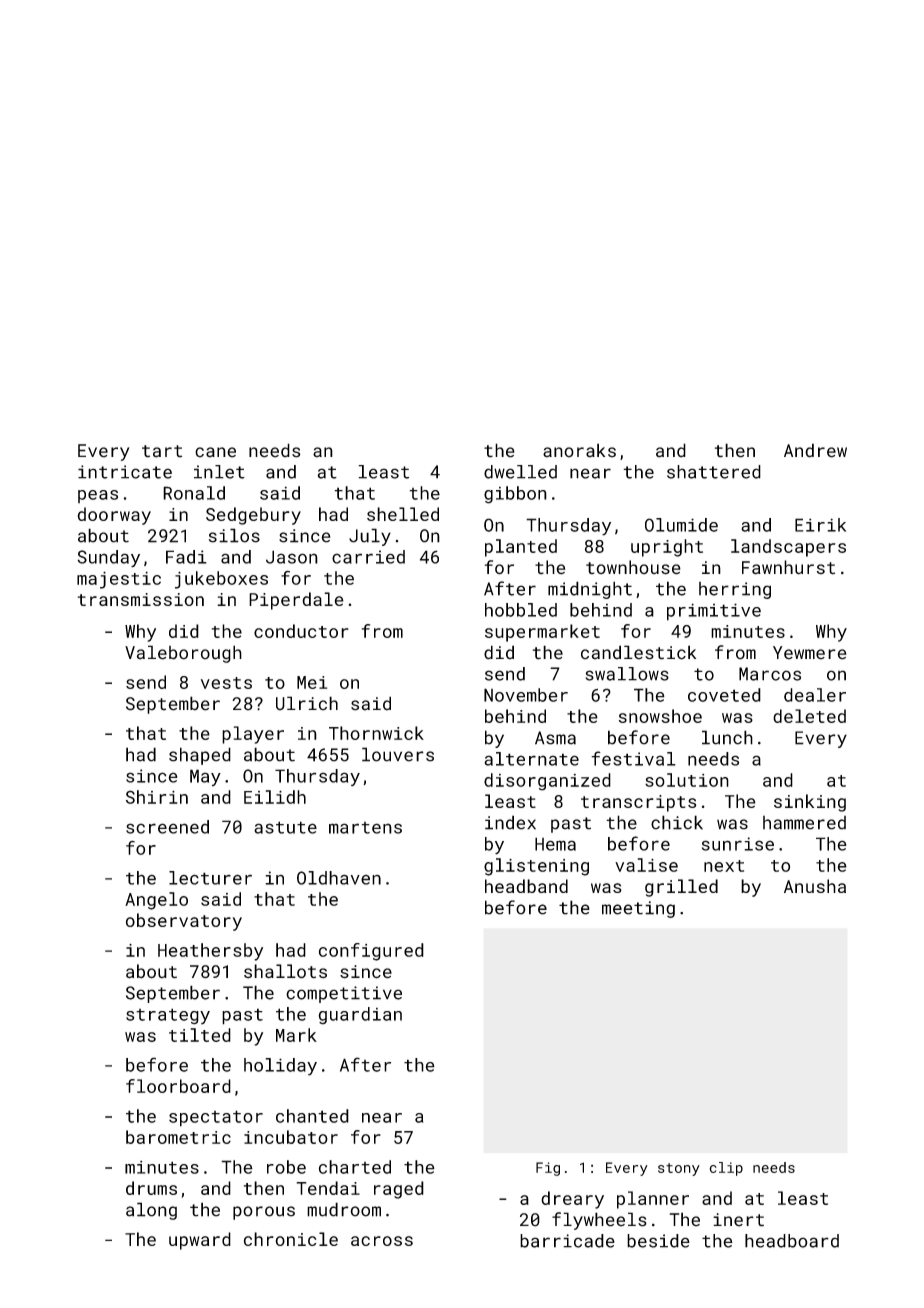 The image size is (924, 1308). I want to click on configured, so click(371, 952).
